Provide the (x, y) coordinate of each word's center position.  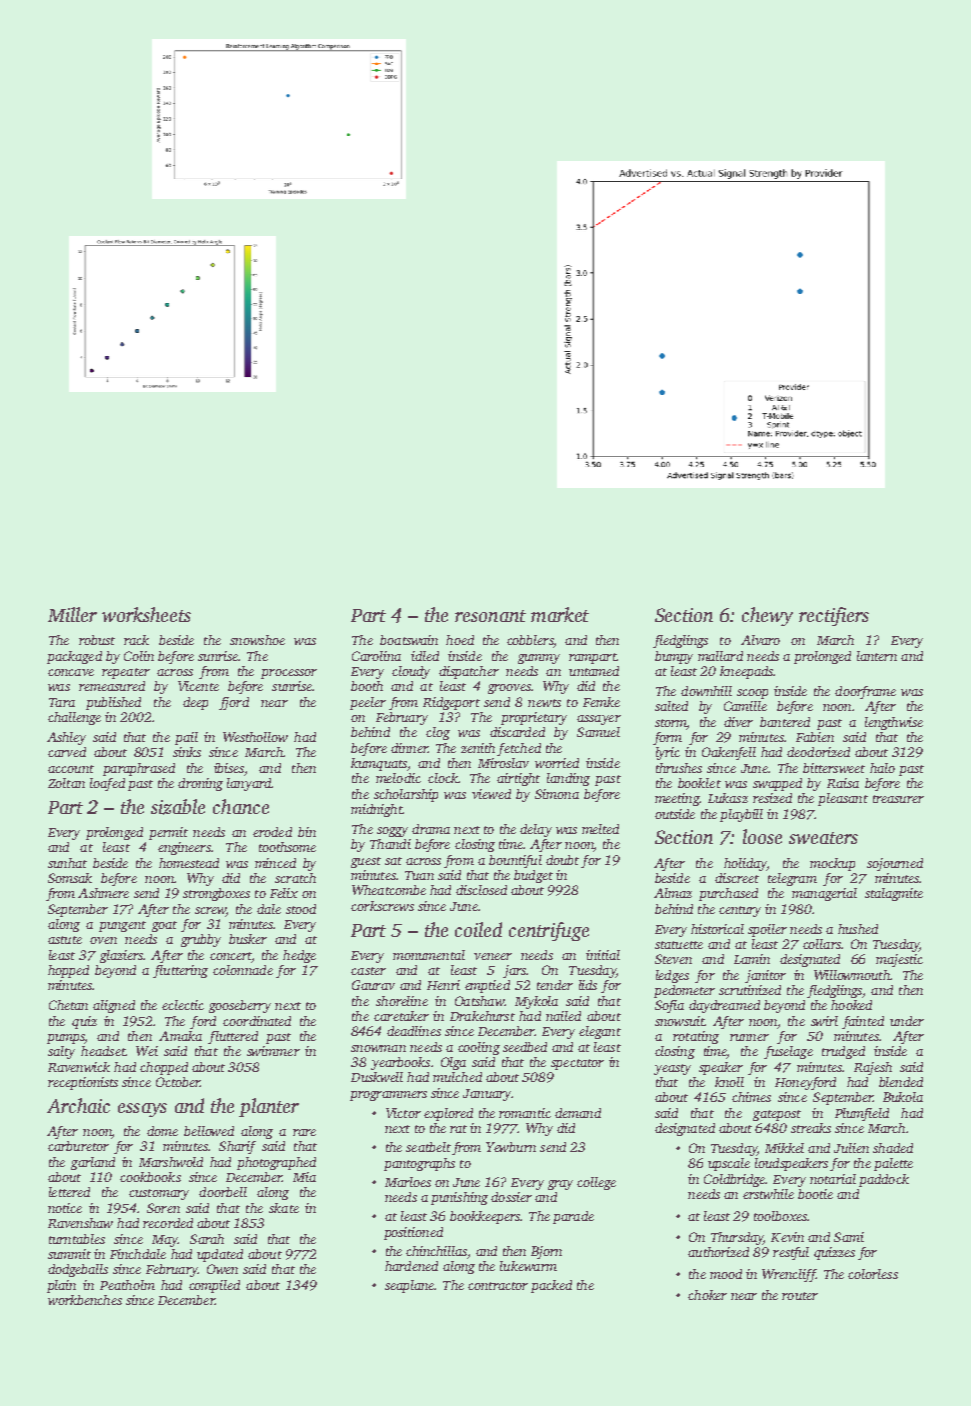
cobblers (530, 640)
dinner (409, 748)
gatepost (777, 1115)
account (71, 769)
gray (560, 1185)
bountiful (515, 861)
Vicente (198, 686)
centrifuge (549, 931)
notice (65, 1208)
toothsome (287, 847)
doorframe (865, 692)
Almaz (673, 893)
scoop (752, 694)
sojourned (895, 864)
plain (61, 1286)
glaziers (121, 956)
